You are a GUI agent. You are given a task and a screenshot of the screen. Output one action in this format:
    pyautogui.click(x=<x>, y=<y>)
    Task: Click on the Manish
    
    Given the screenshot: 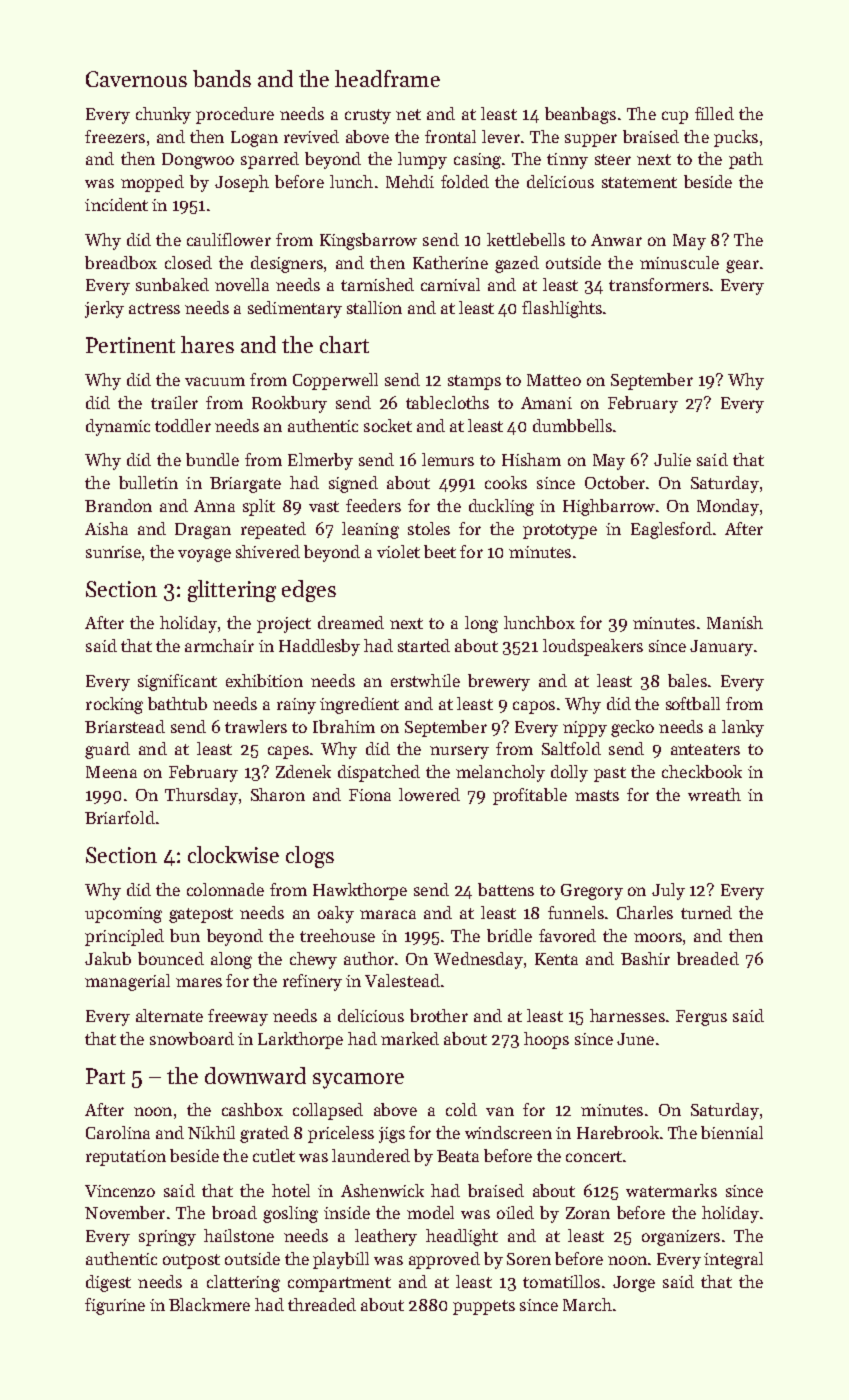 What is the action you would take?
    pyautogui.click(x=735, y=622)
